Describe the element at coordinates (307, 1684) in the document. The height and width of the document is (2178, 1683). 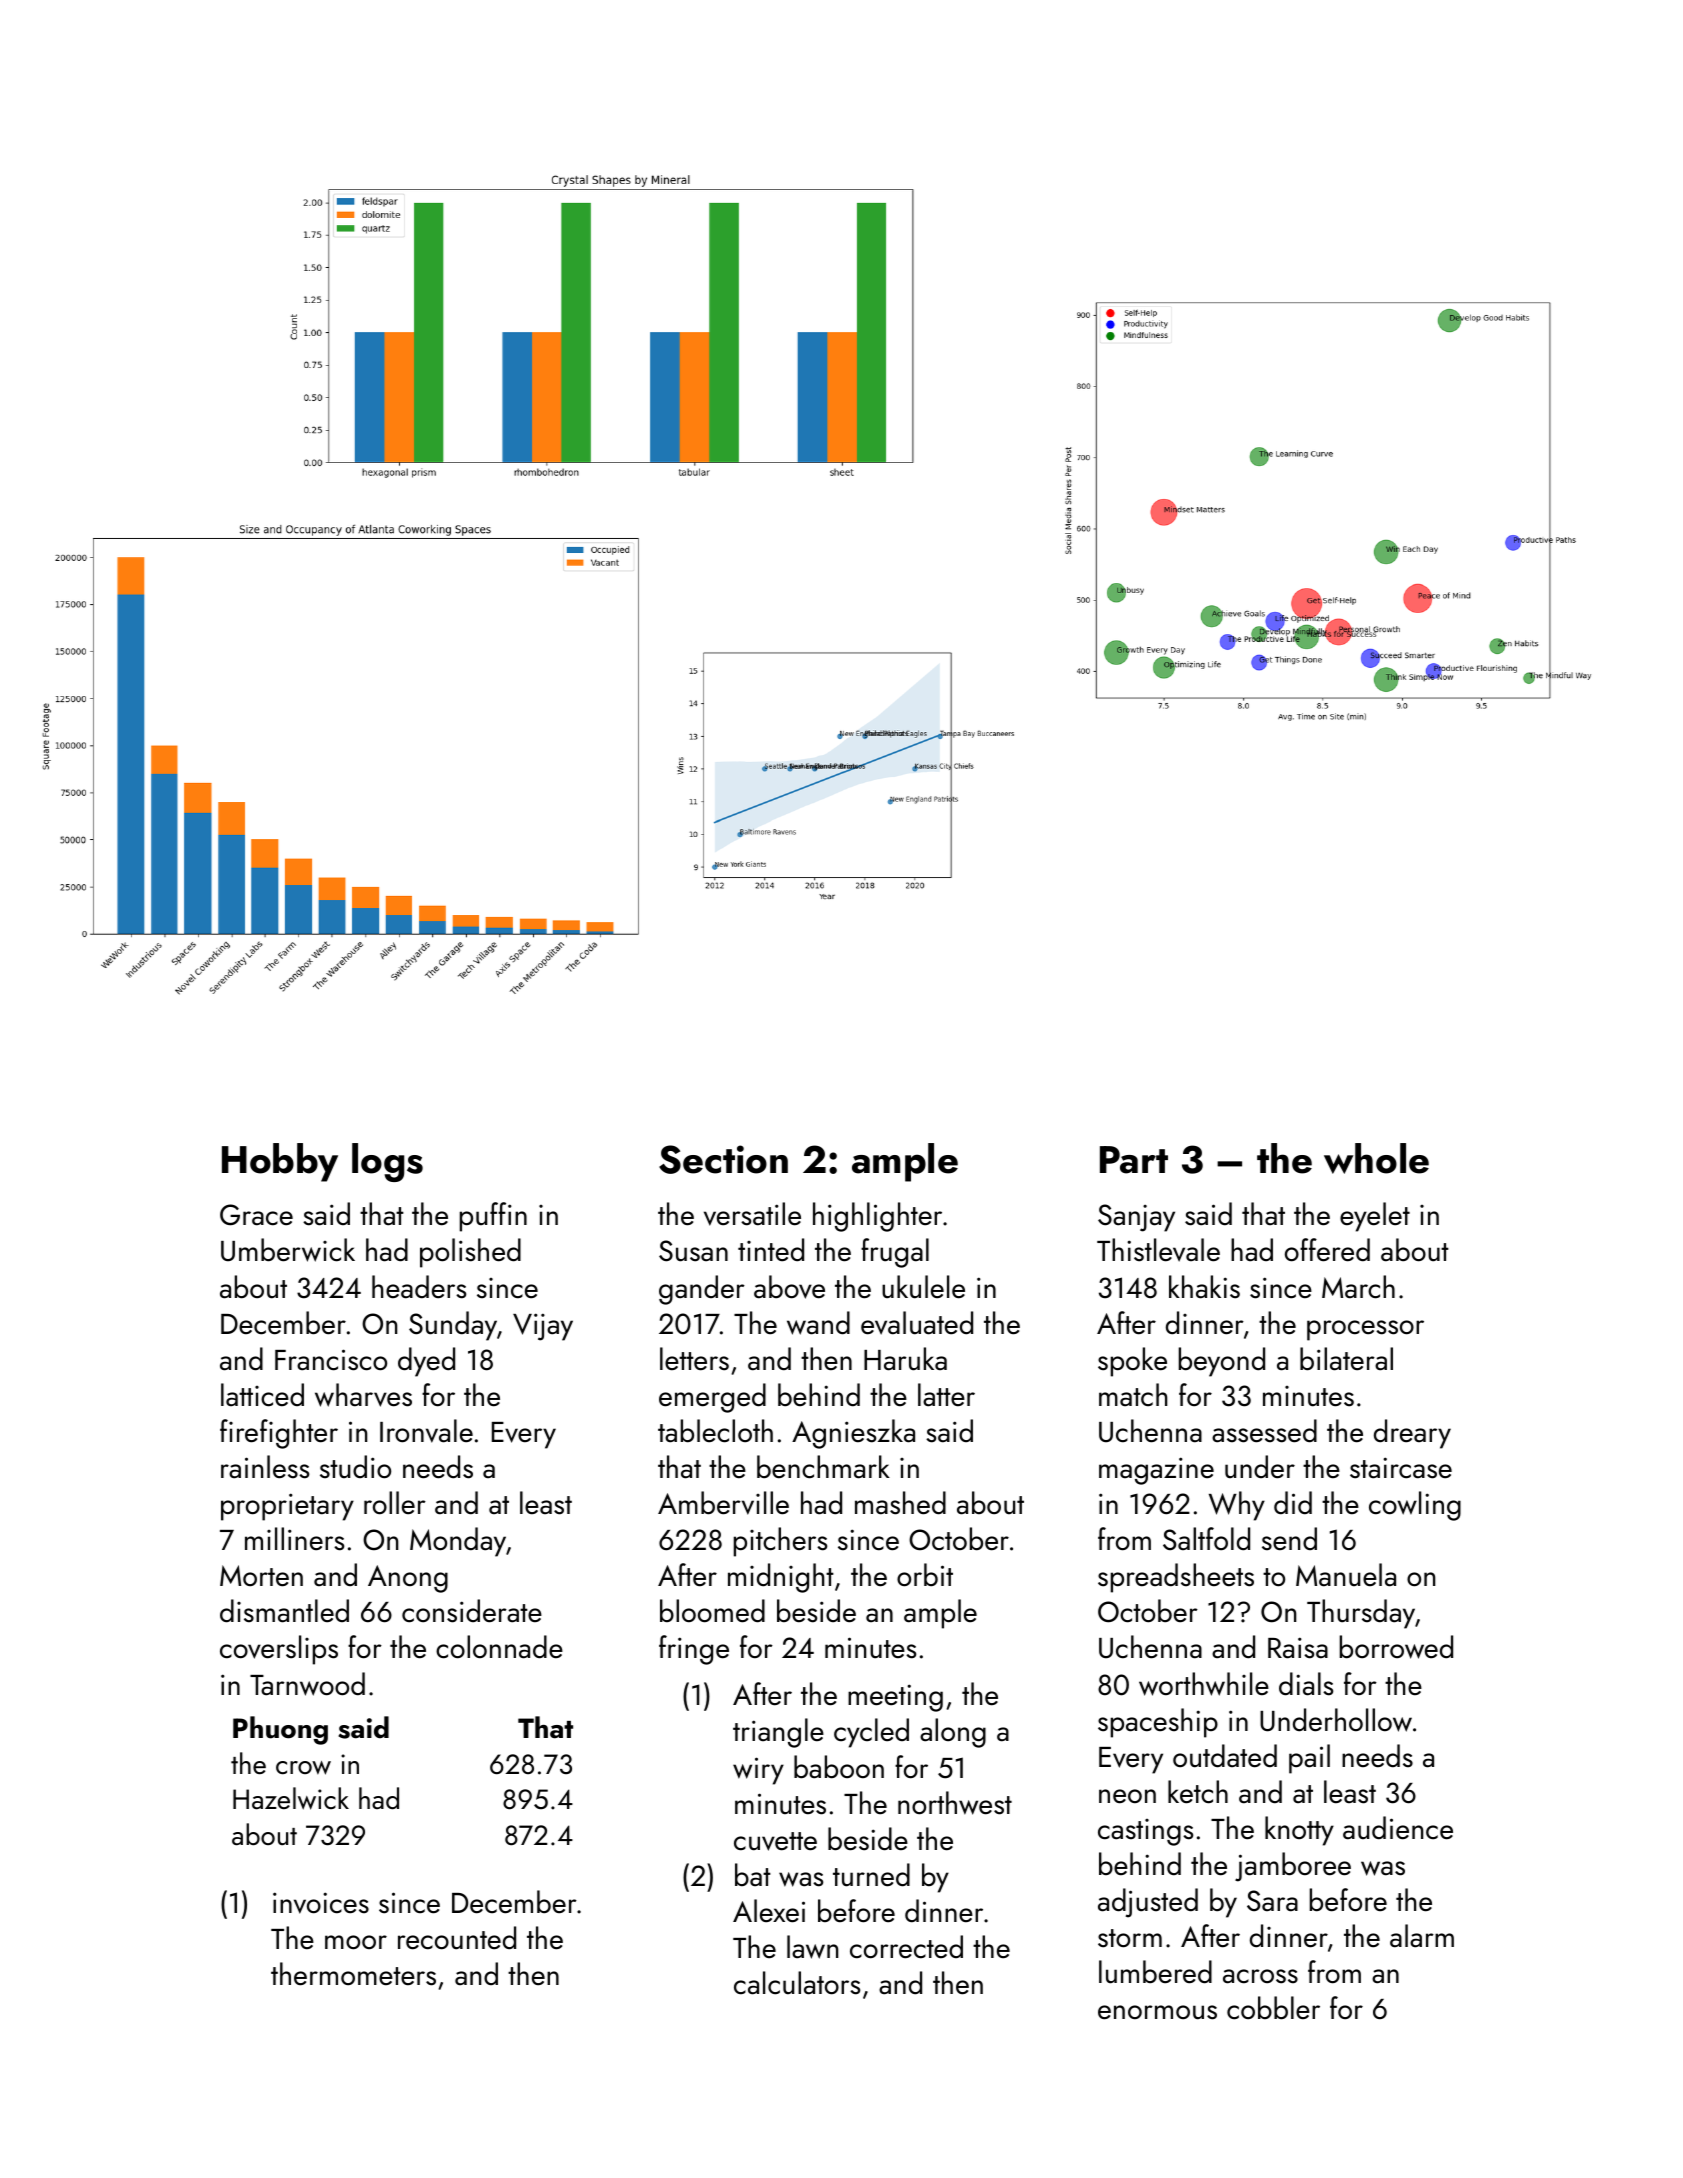
I see `Tarnwood` at that location.
